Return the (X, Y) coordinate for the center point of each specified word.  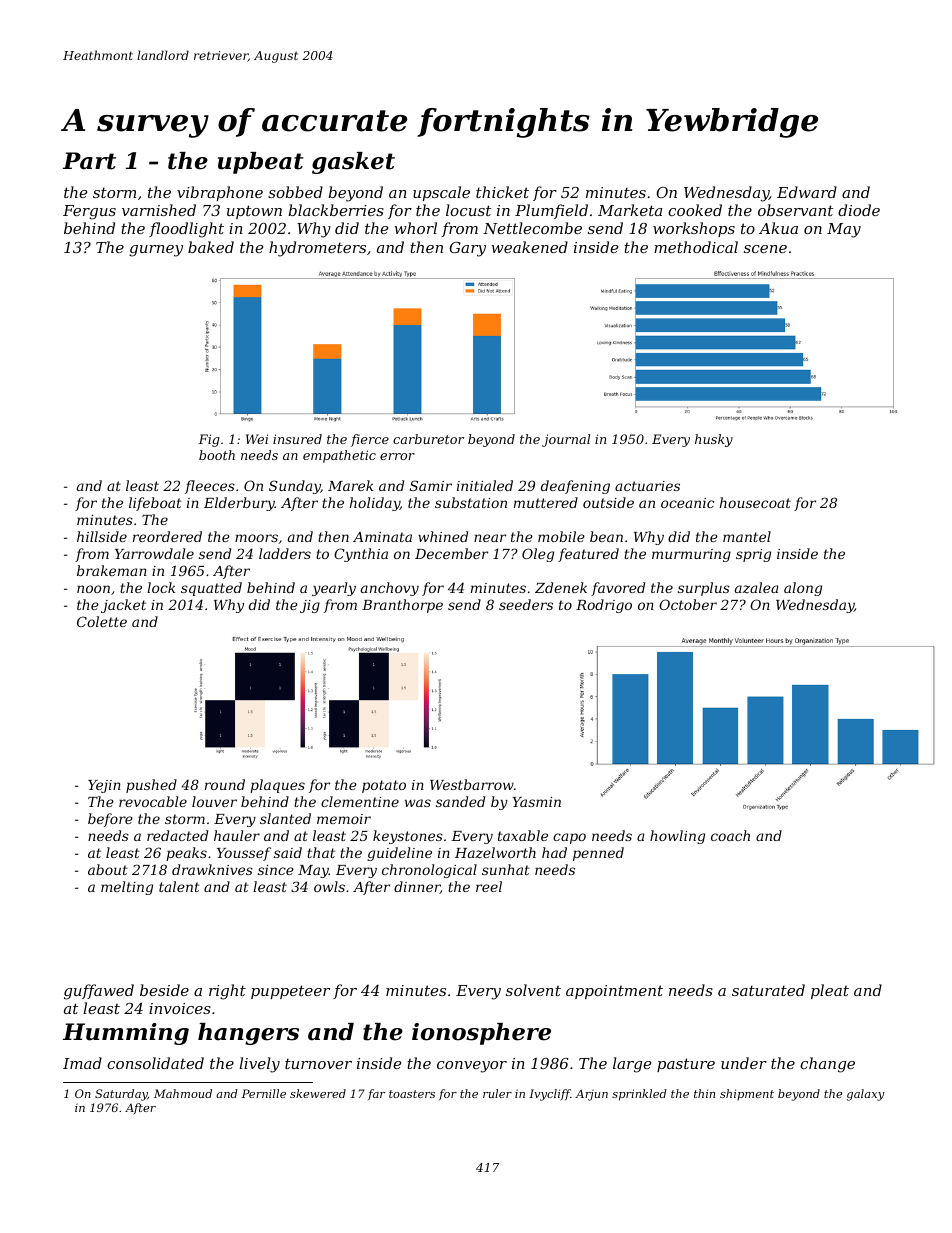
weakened (529, 247)
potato (384, 786)
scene (765, 249)
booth (217, 455)
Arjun (591, 1095)
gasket (353, 163)
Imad (82, 1063)
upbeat (261, 163)
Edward (807, 192)
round (225, 784)
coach (730, 835)
